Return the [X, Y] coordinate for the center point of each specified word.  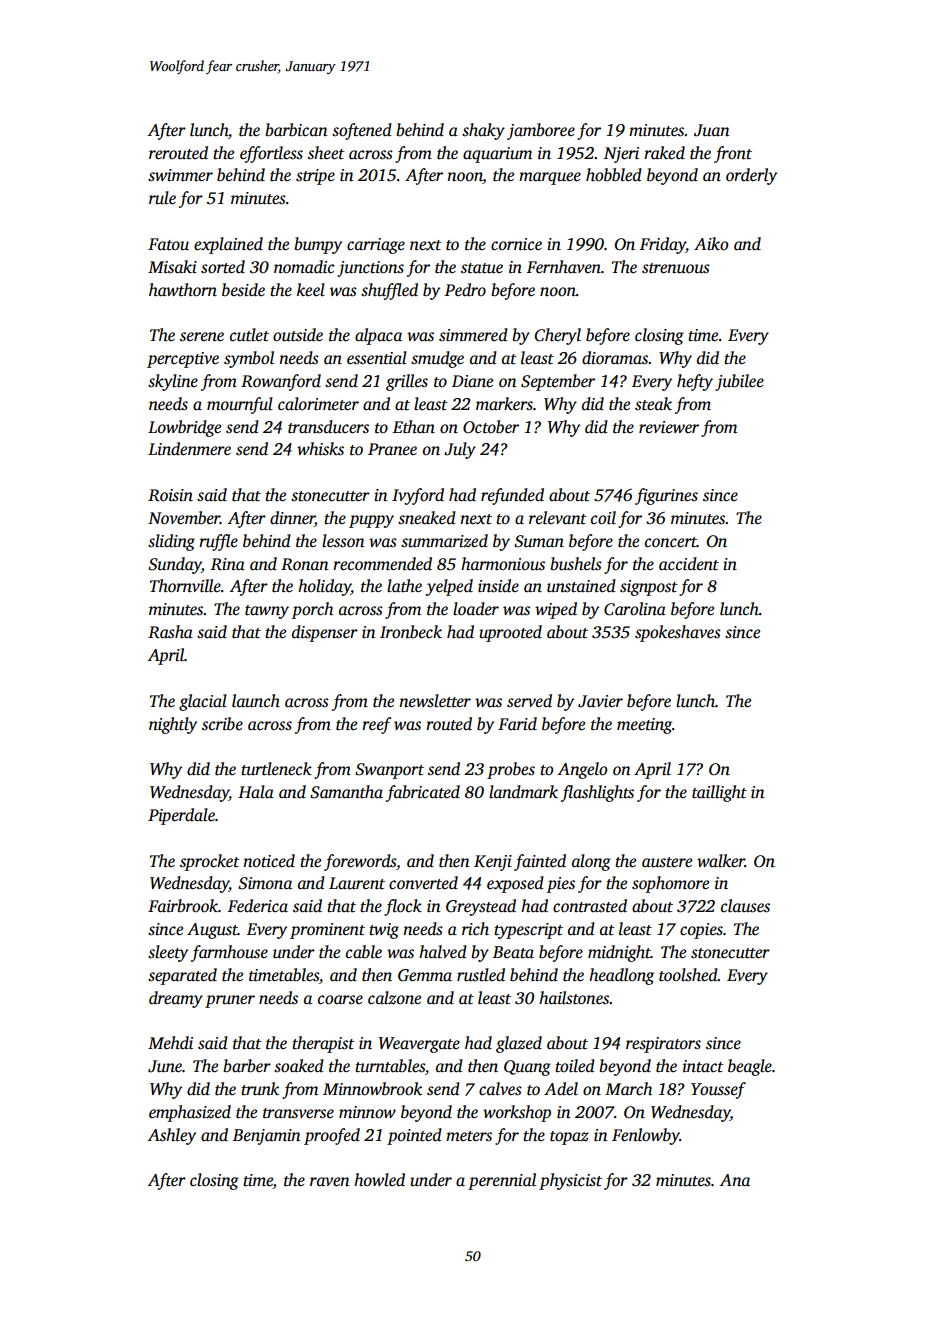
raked [664, 153]
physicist [570, 1181]
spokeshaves [678, 633]
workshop [517, 1113]
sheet [326, 153]
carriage [376, 246]
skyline [173, 382]
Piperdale [181, 816]
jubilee [739, 382]
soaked [299, 1066]
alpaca [378, 336]
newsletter [435, 701]
